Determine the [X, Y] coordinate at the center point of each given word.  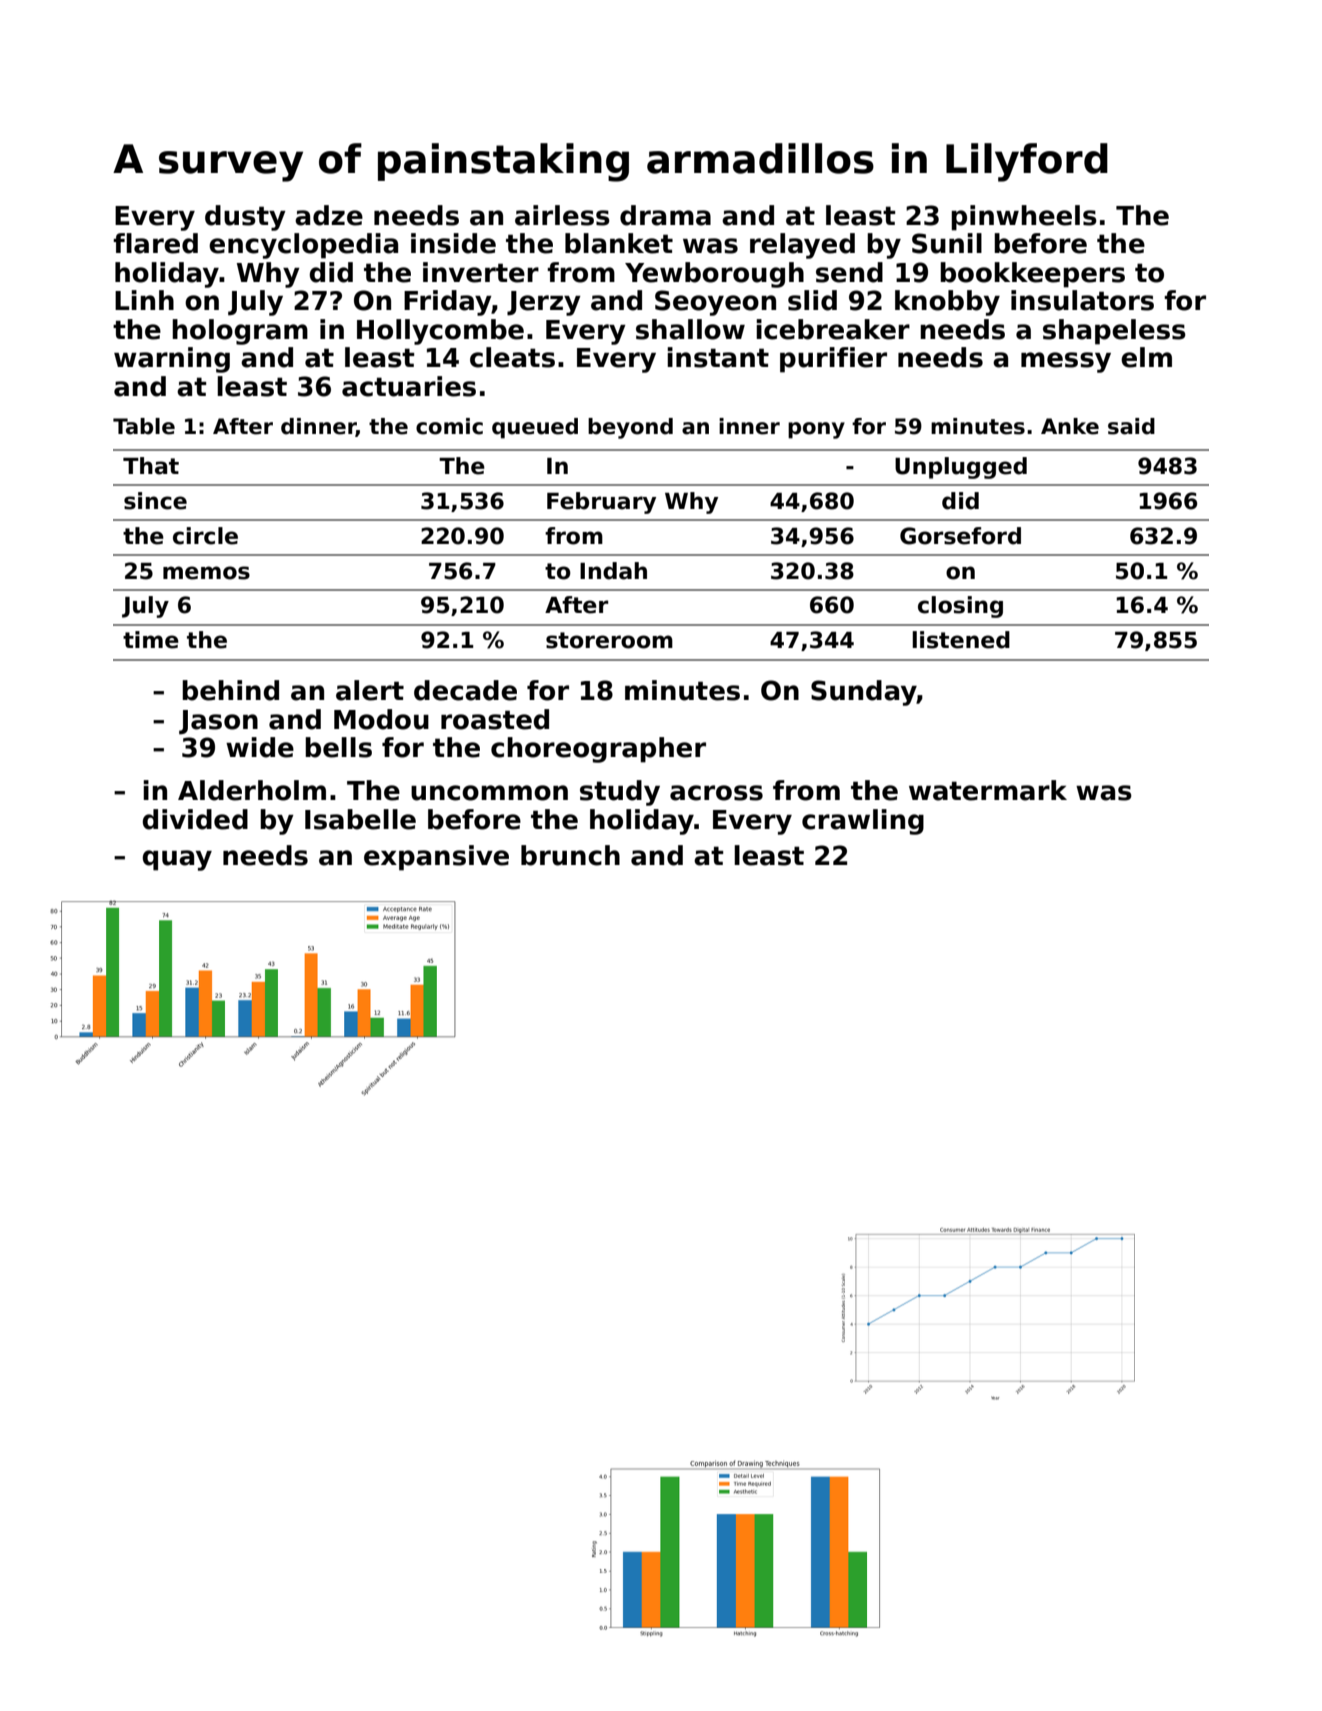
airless [562, 215]
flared [155, 243]
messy [1066, 362]
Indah [613, 571]
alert [370, 690]
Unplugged [961, 468]
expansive [436, 858]
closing [960, 607]
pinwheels [1024, 218]
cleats [512, 357]
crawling [863, 822]
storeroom [609, 640]
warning [172, 360]
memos [206, 573]
